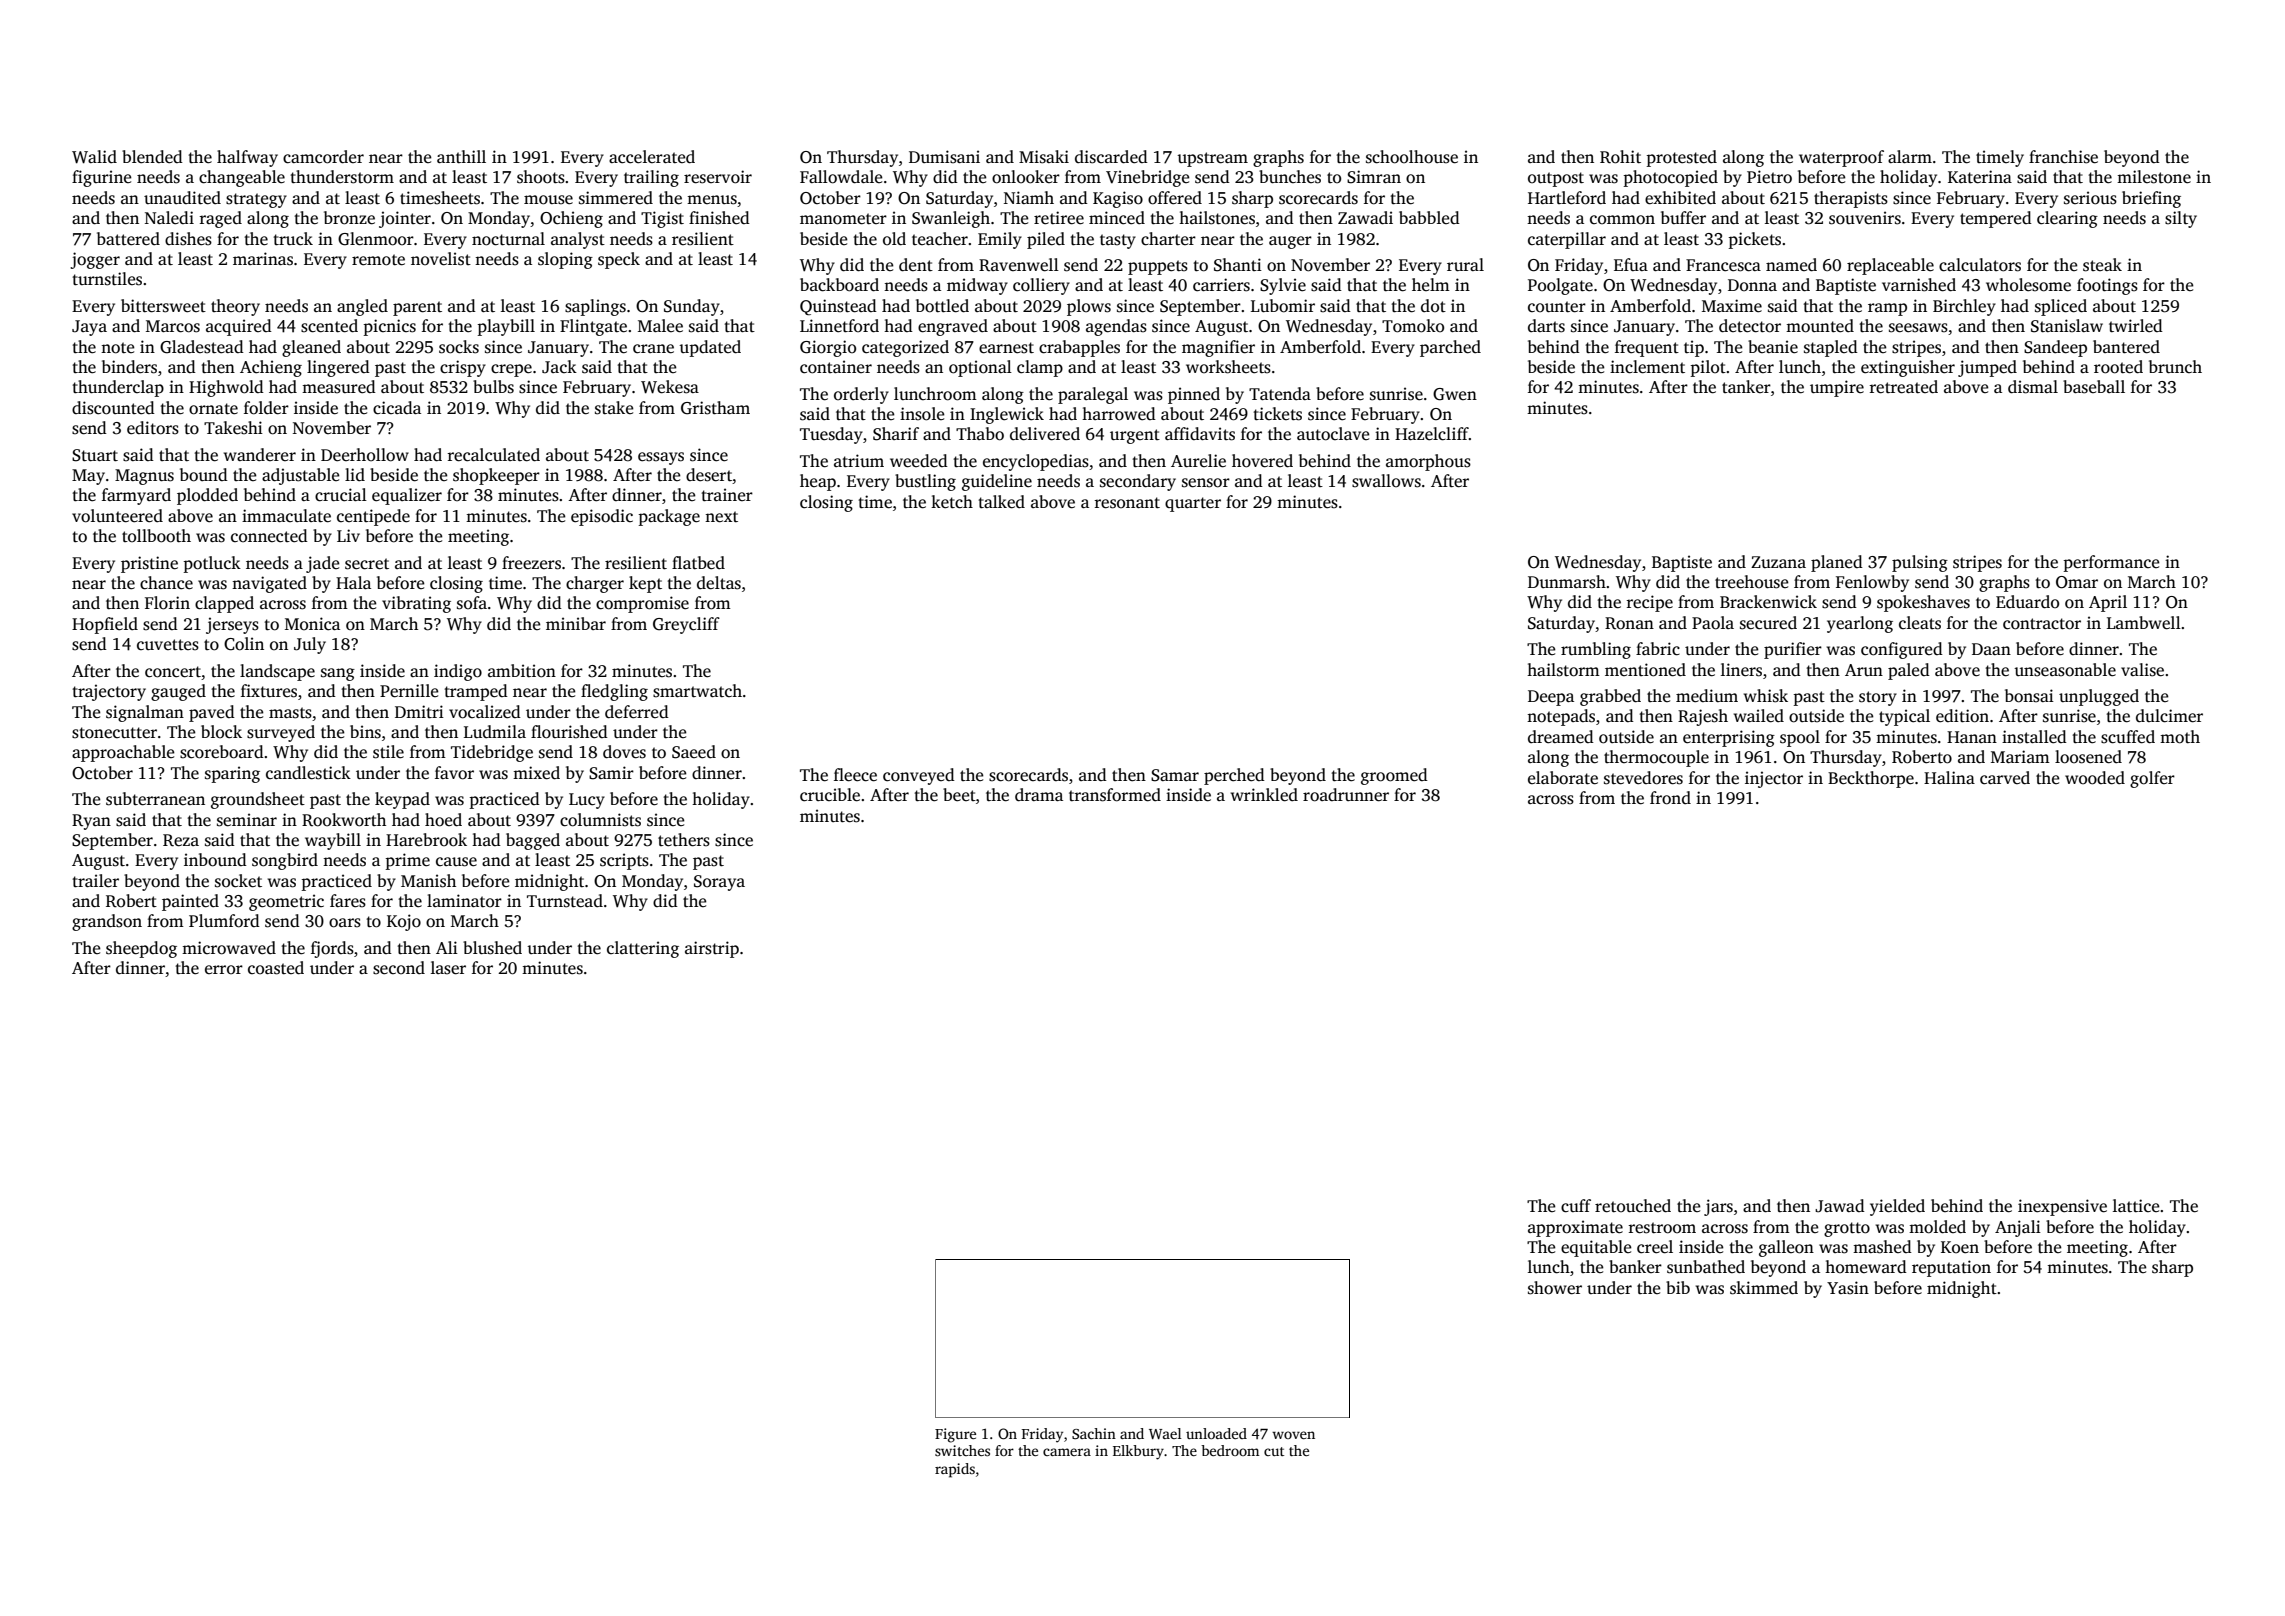 This screenshot has width=2285, height=1616. Describe the element at coordinates (1290, 242) in the screenshot. I see `auger` at that location.
